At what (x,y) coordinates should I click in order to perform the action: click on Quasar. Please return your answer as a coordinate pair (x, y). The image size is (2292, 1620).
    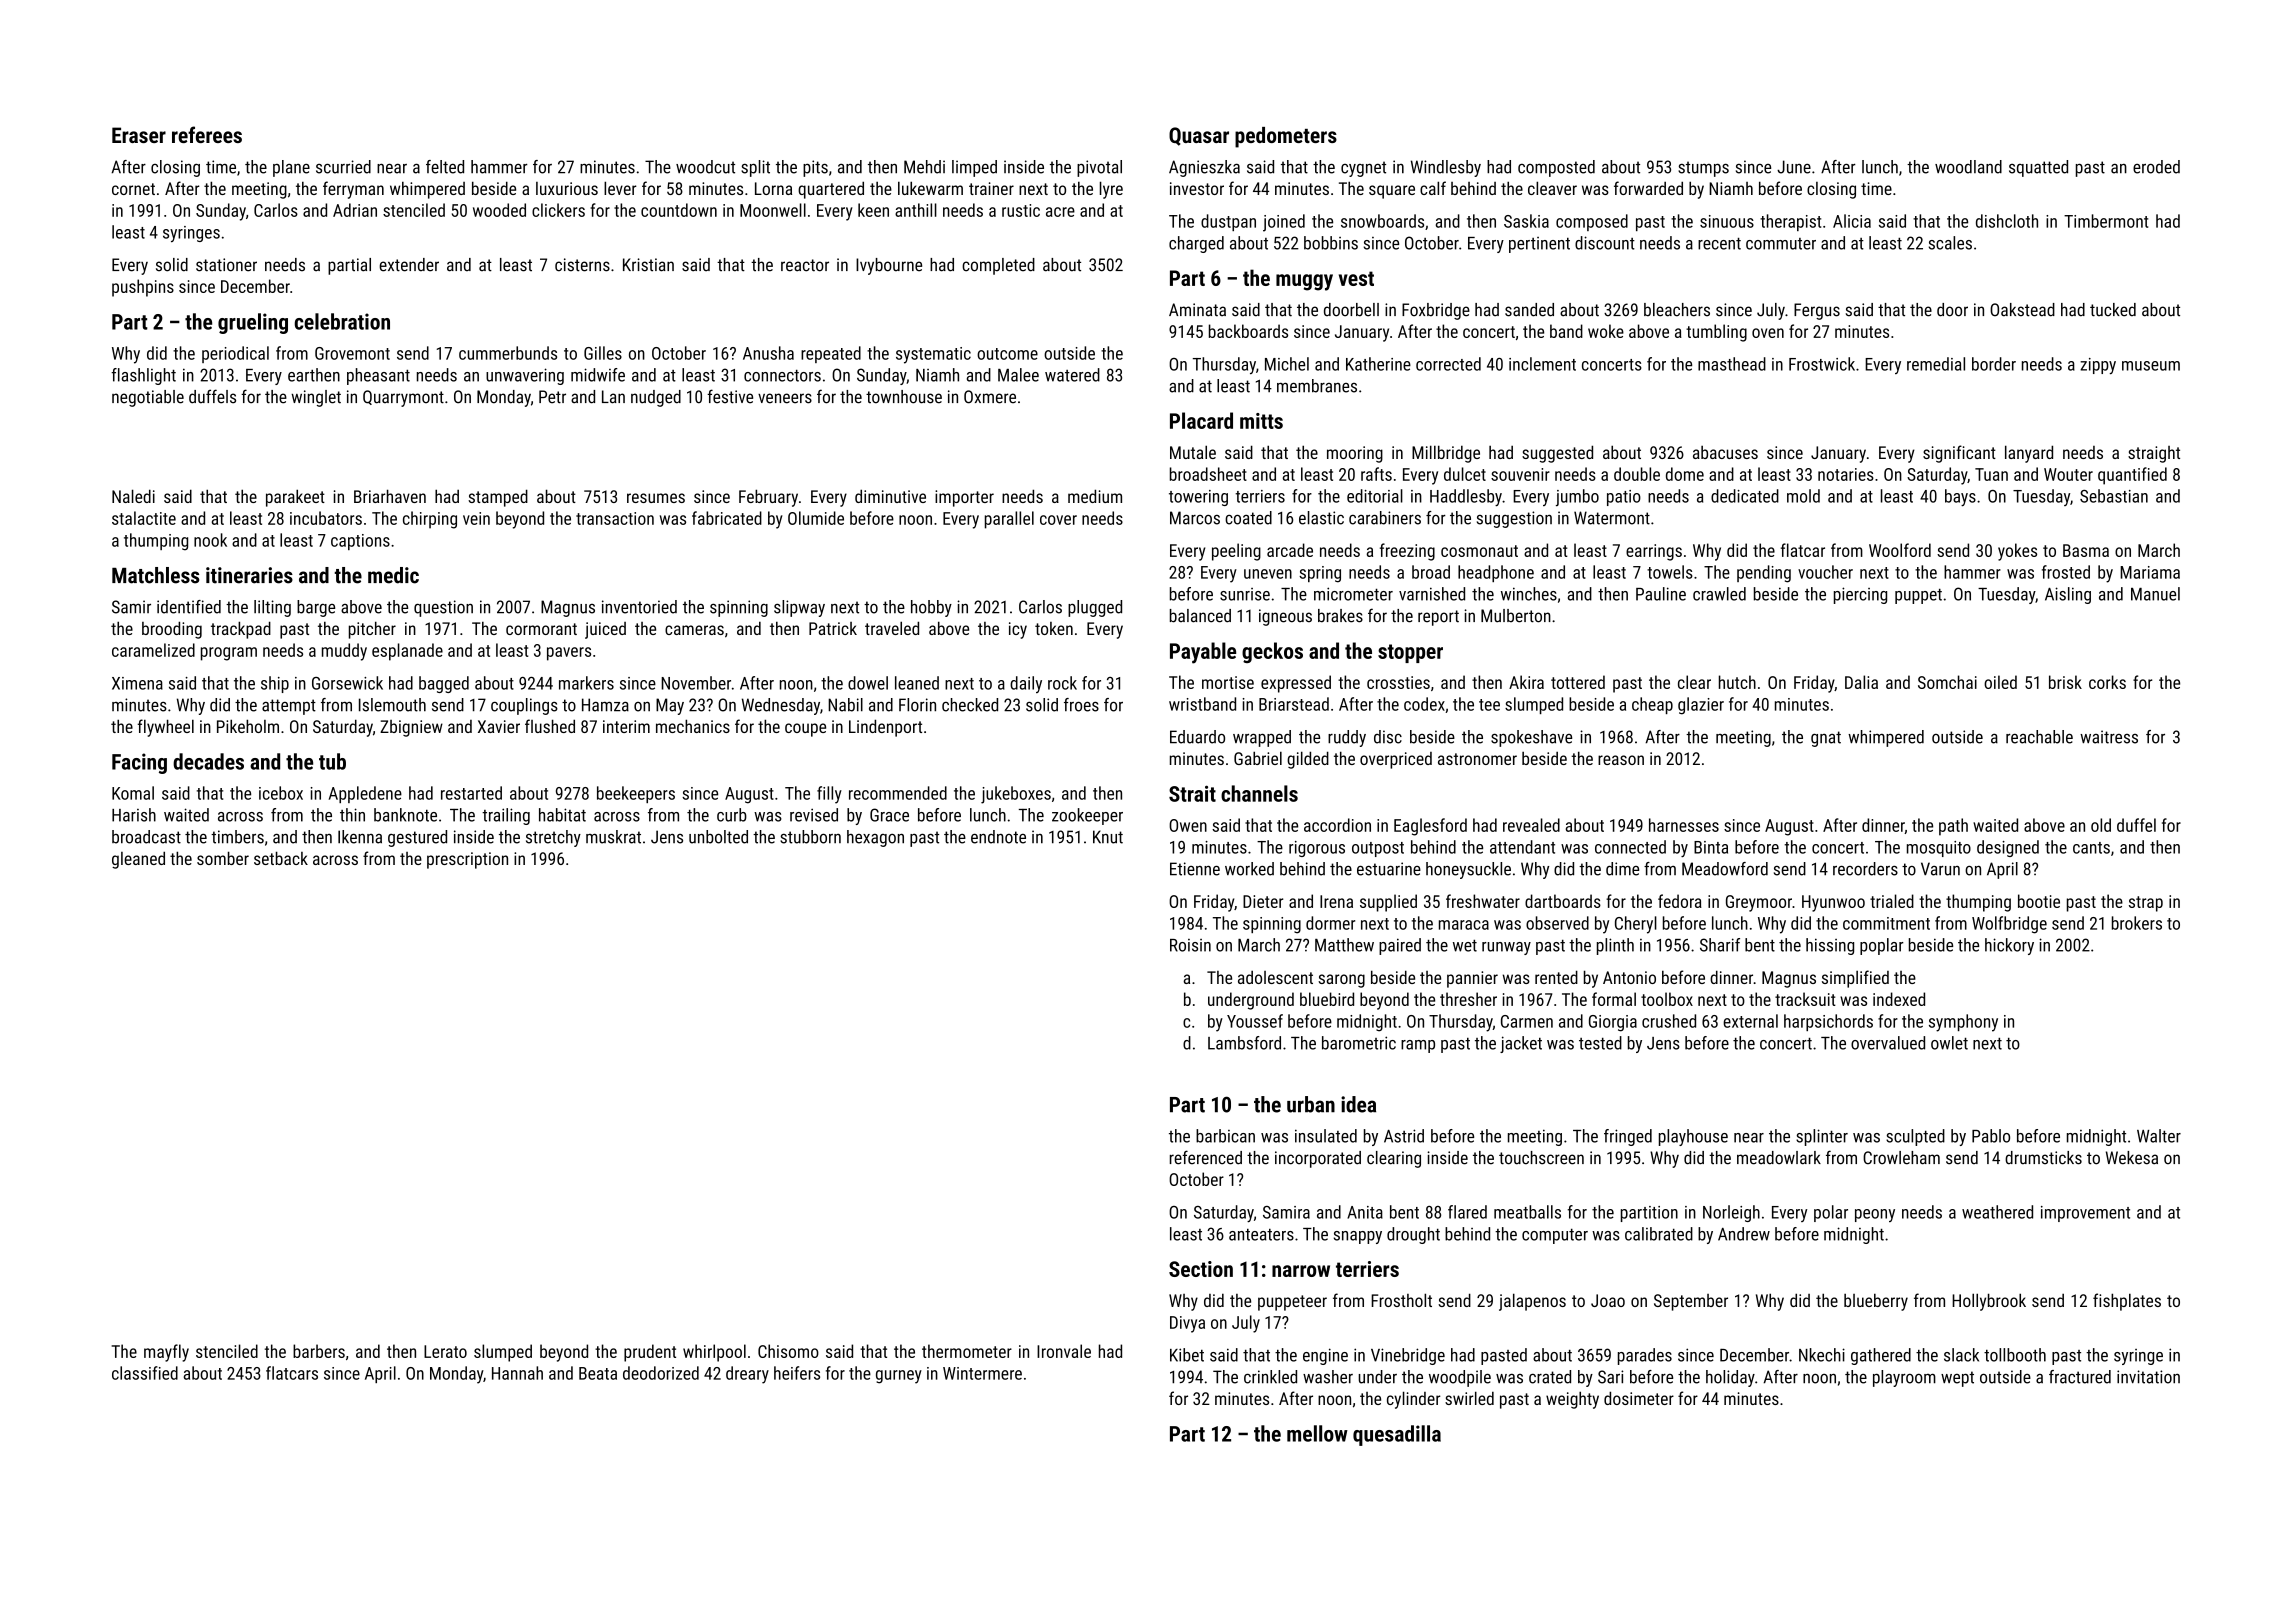
    Looking at the image, I should click on (1199, 136).
